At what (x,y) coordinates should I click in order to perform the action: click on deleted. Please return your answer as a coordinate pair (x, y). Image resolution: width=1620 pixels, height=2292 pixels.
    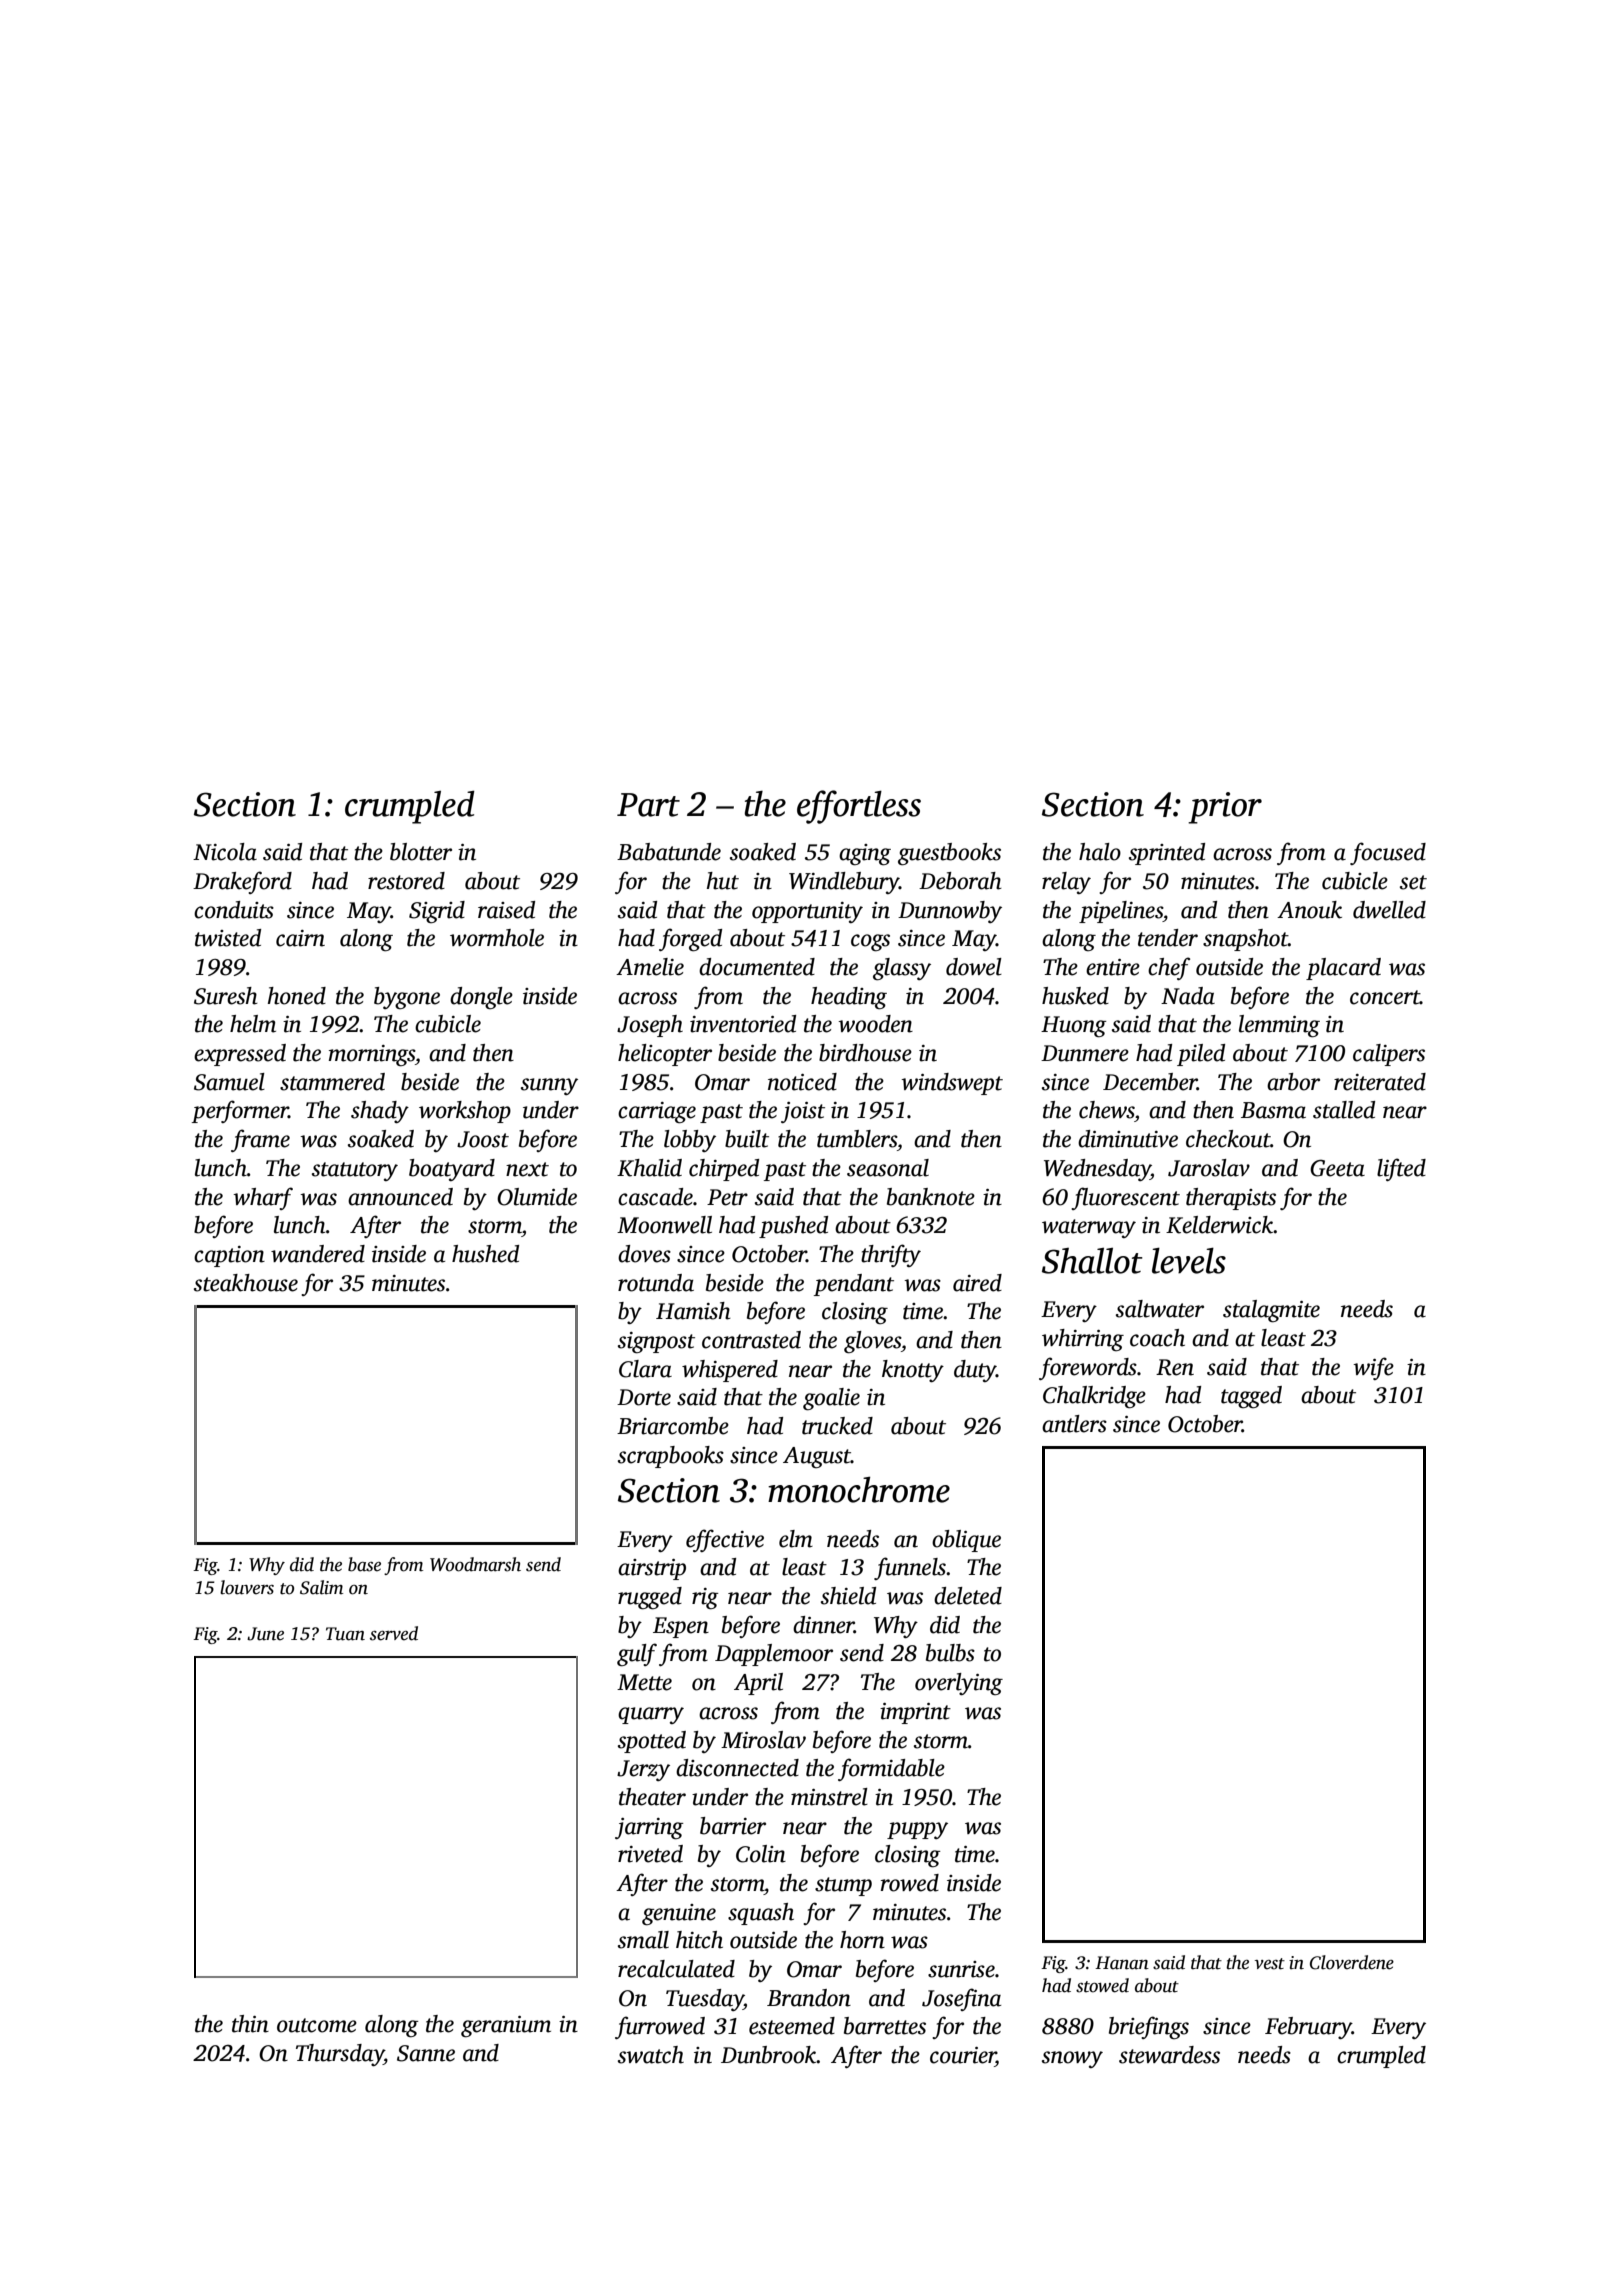
    Looking at the image, I should click on (968, 1596).
